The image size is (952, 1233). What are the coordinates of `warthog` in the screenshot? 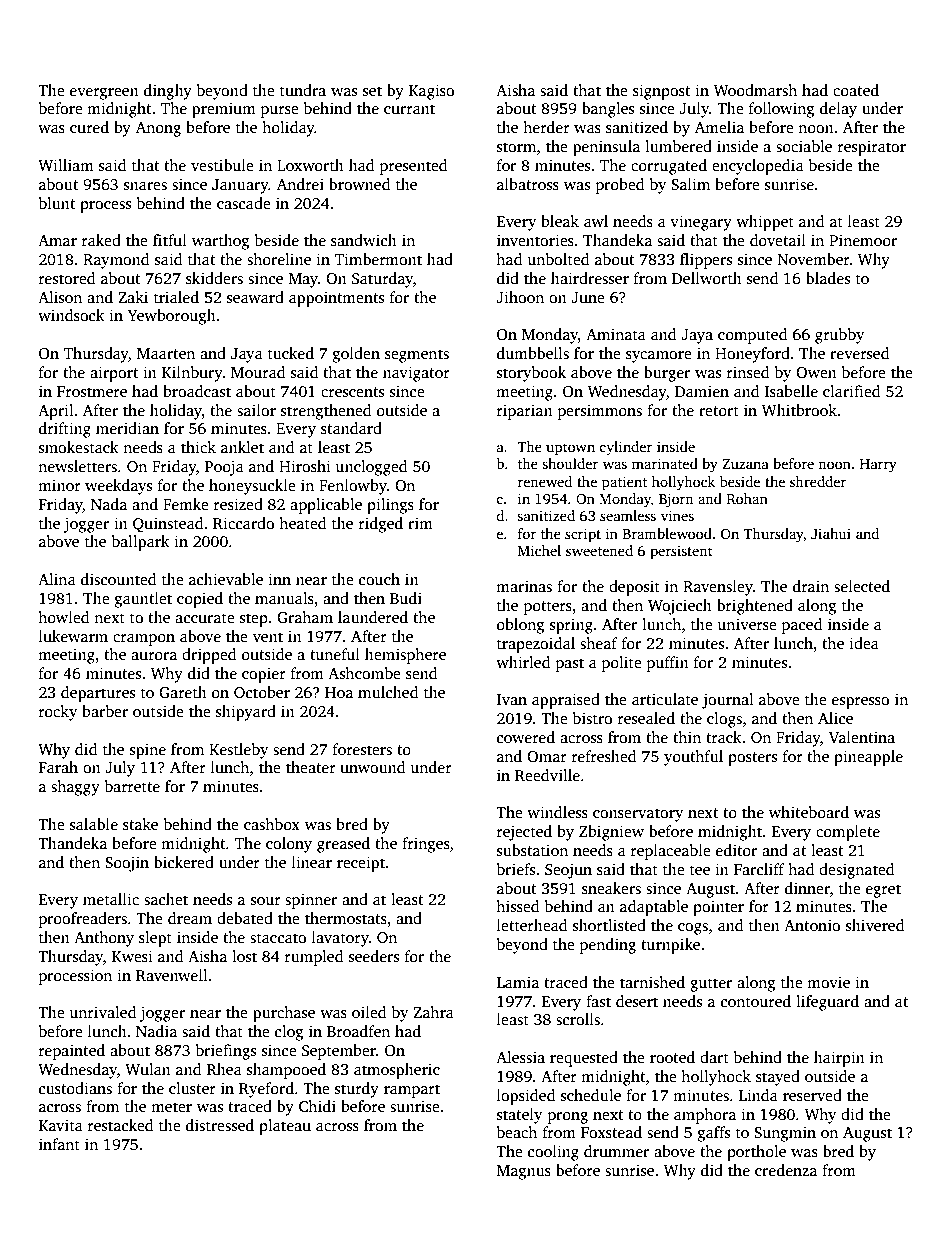 It's located at (220, 242).
